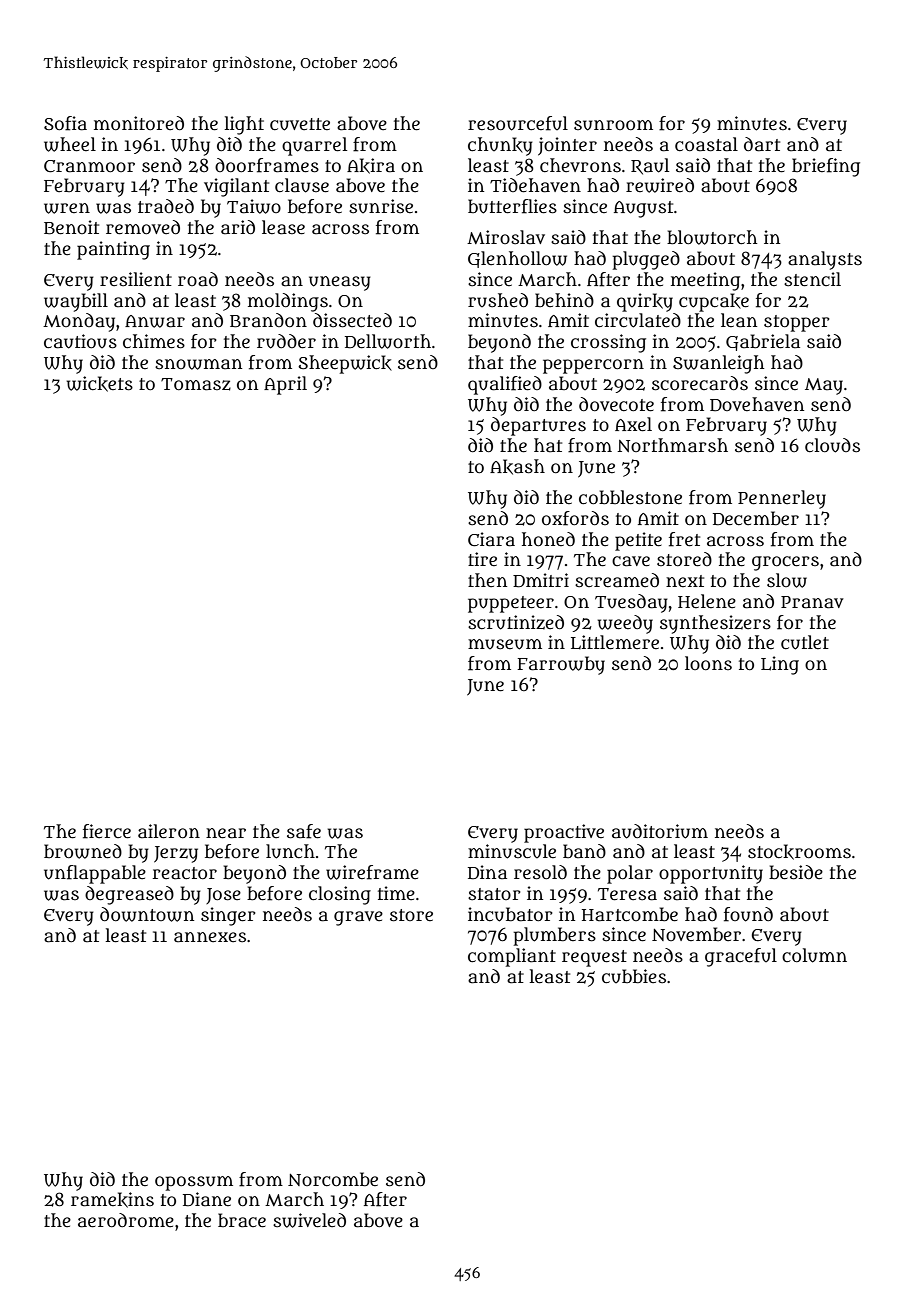 Image resolution: width=908 pixels, height=1316 pixels. What do you see at coordinates (762, 144) in the screenshot?
I see `dart` at bounding box center [762, 144].
